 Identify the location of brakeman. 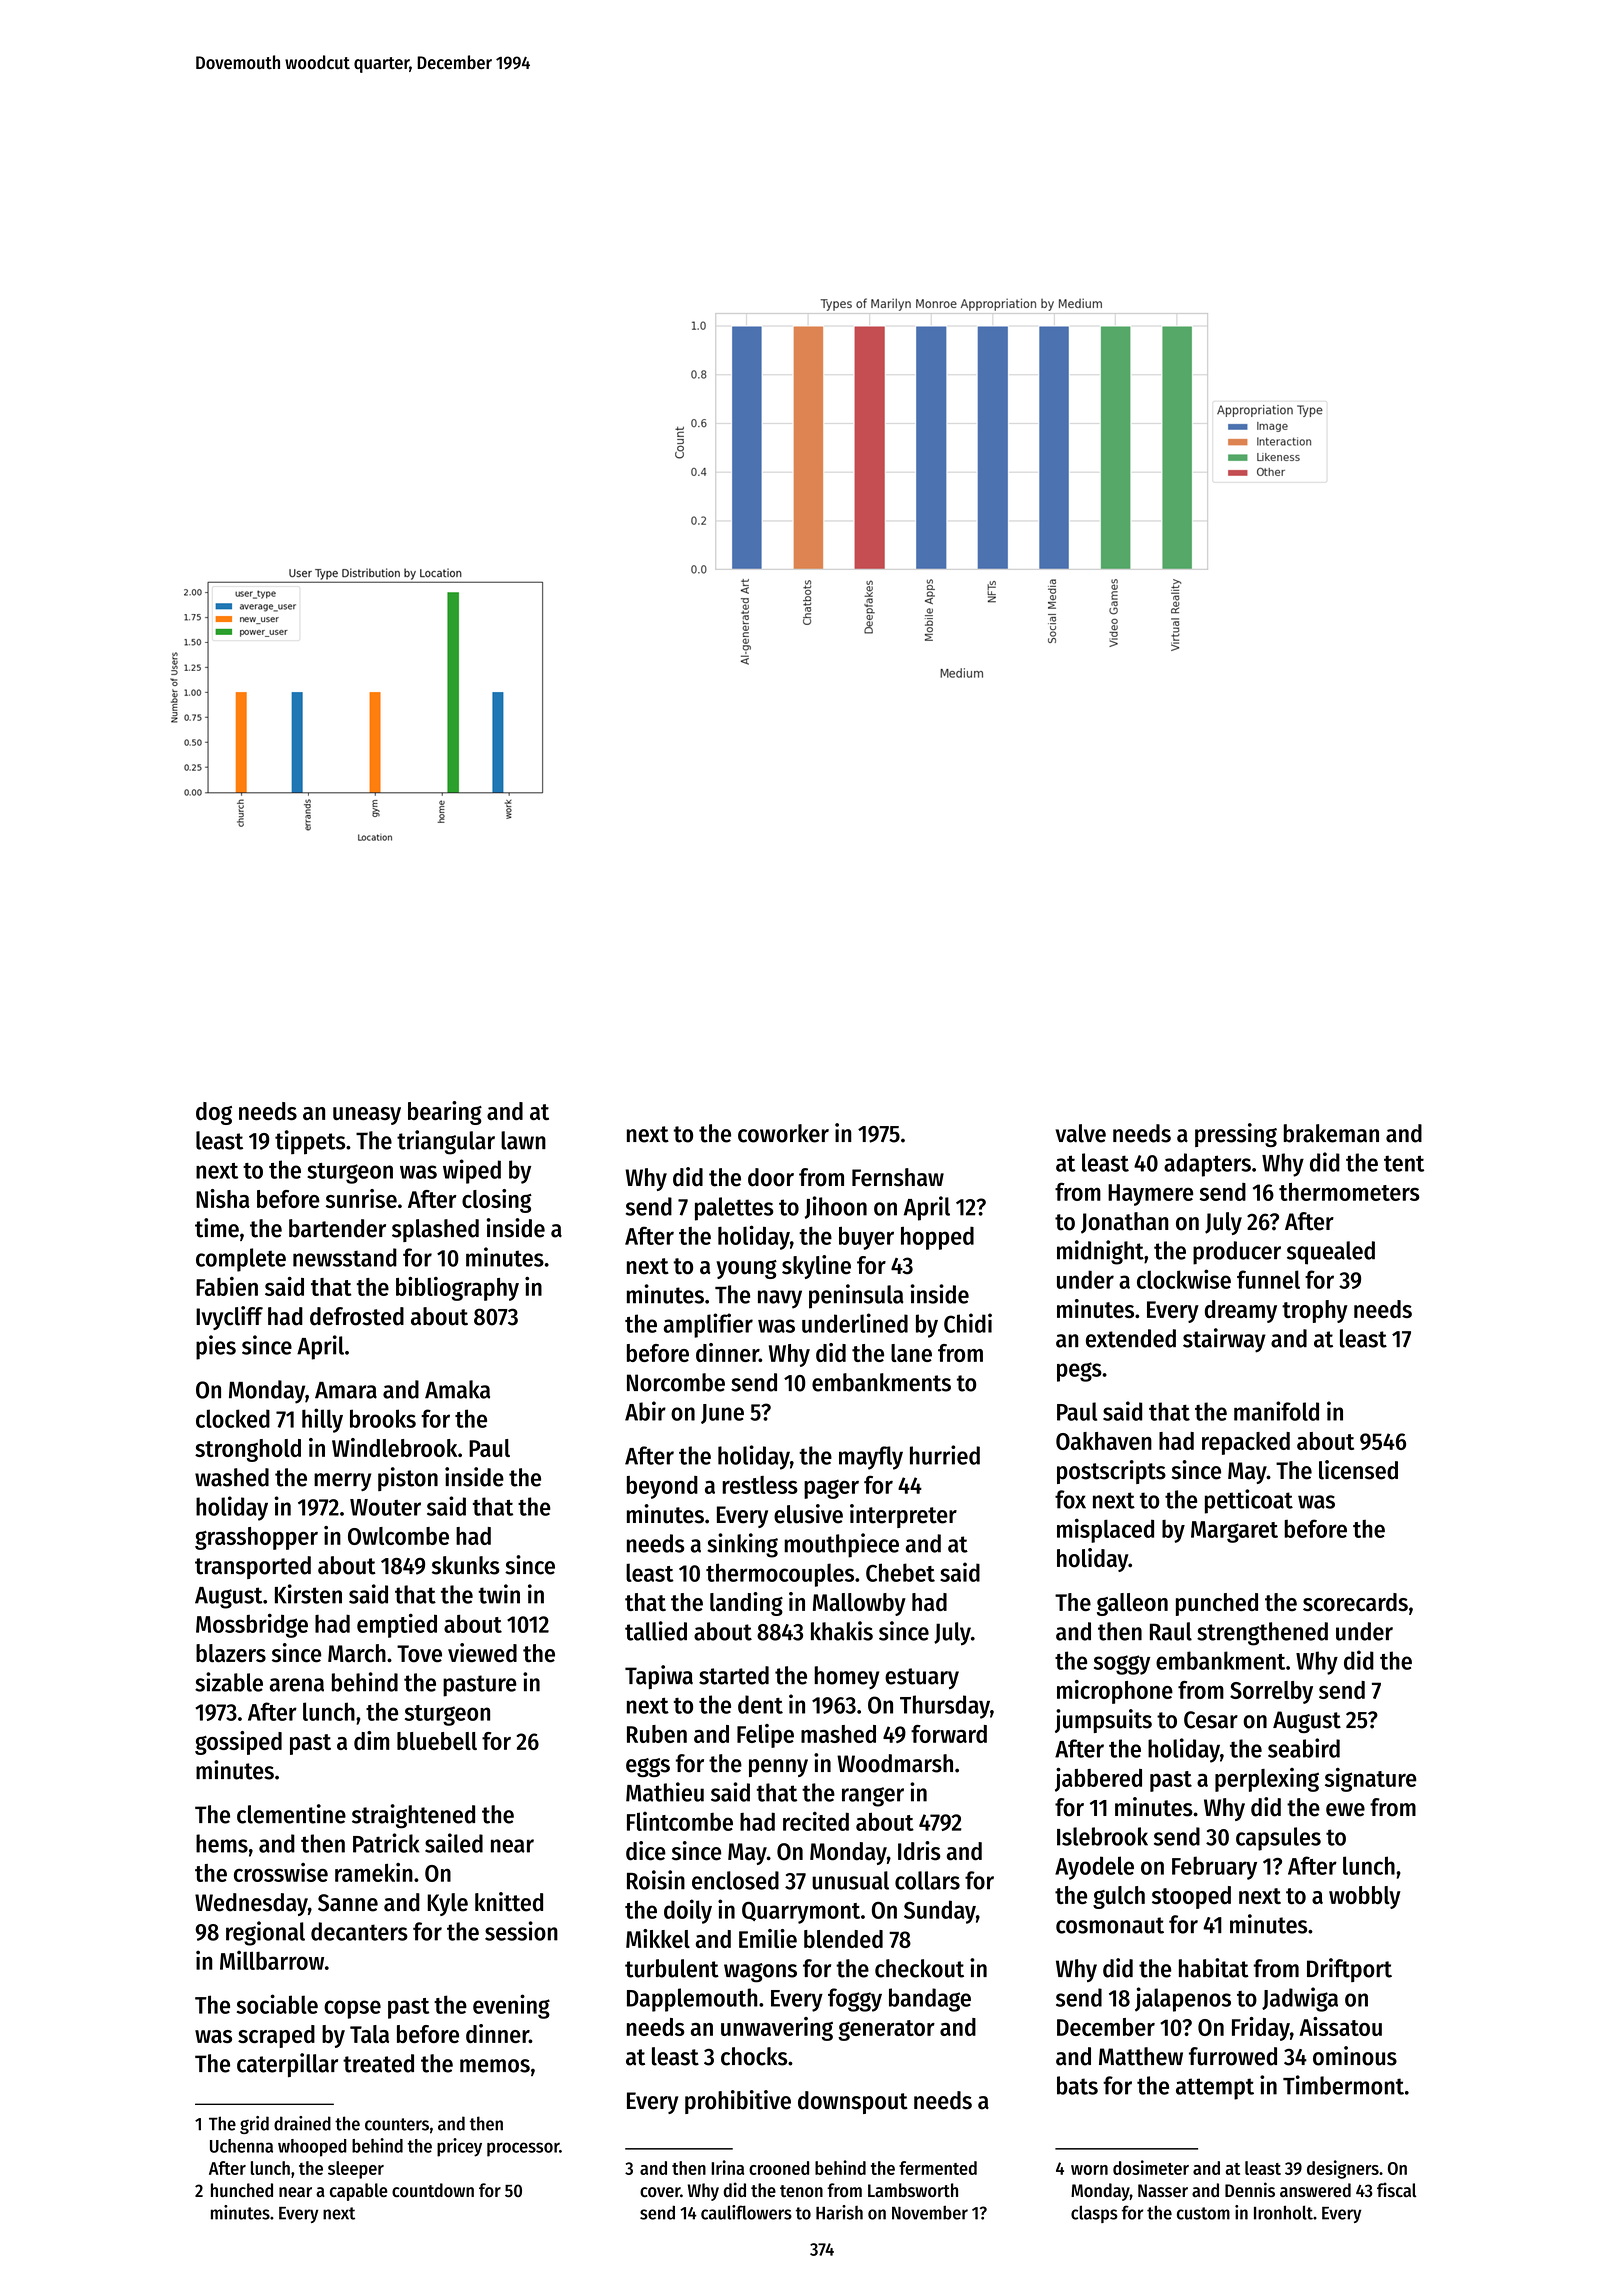
(1331, 1133).
